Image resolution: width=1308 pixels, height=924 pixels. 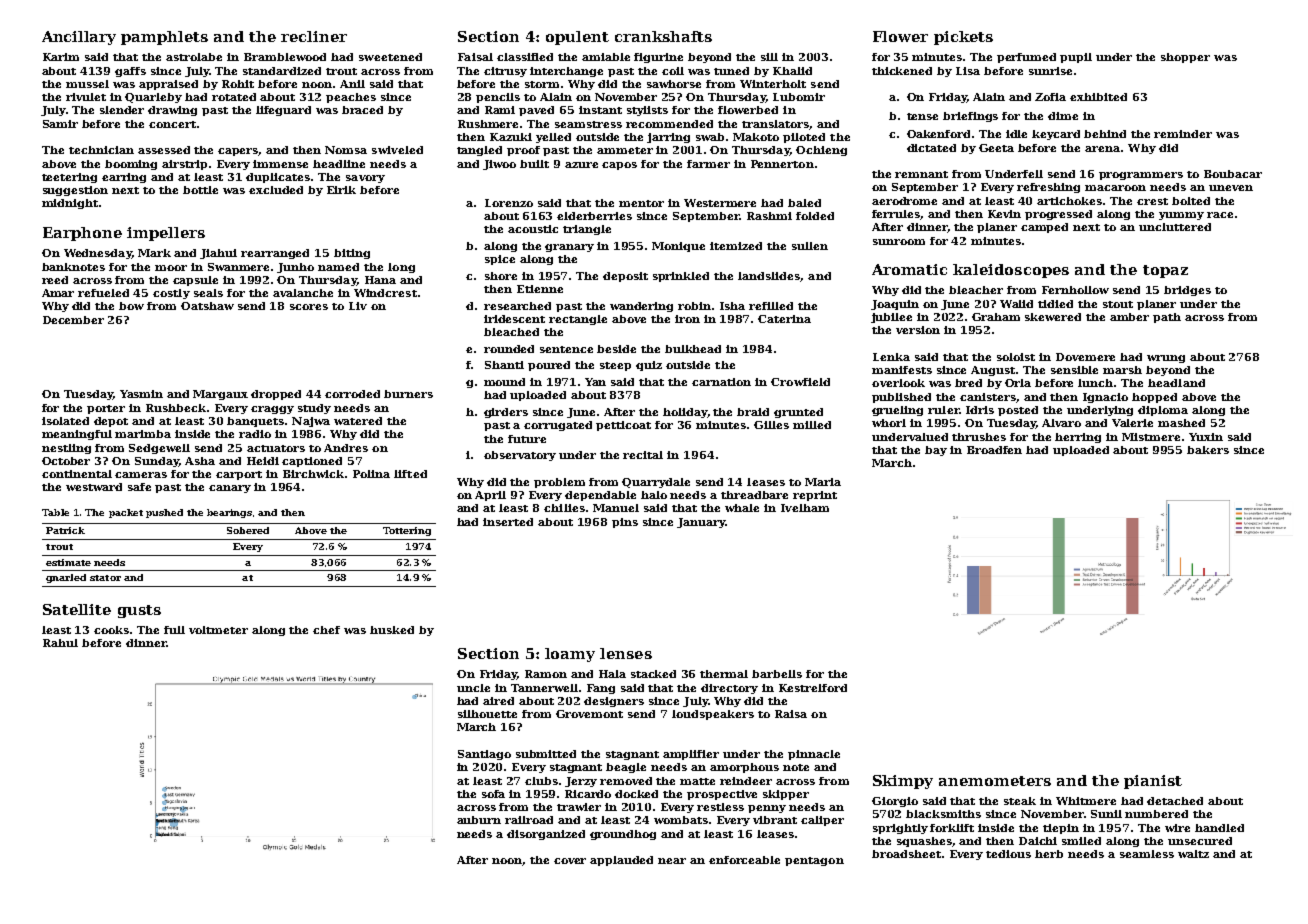 I want to click on auburn, so click(x=479, y=820).
